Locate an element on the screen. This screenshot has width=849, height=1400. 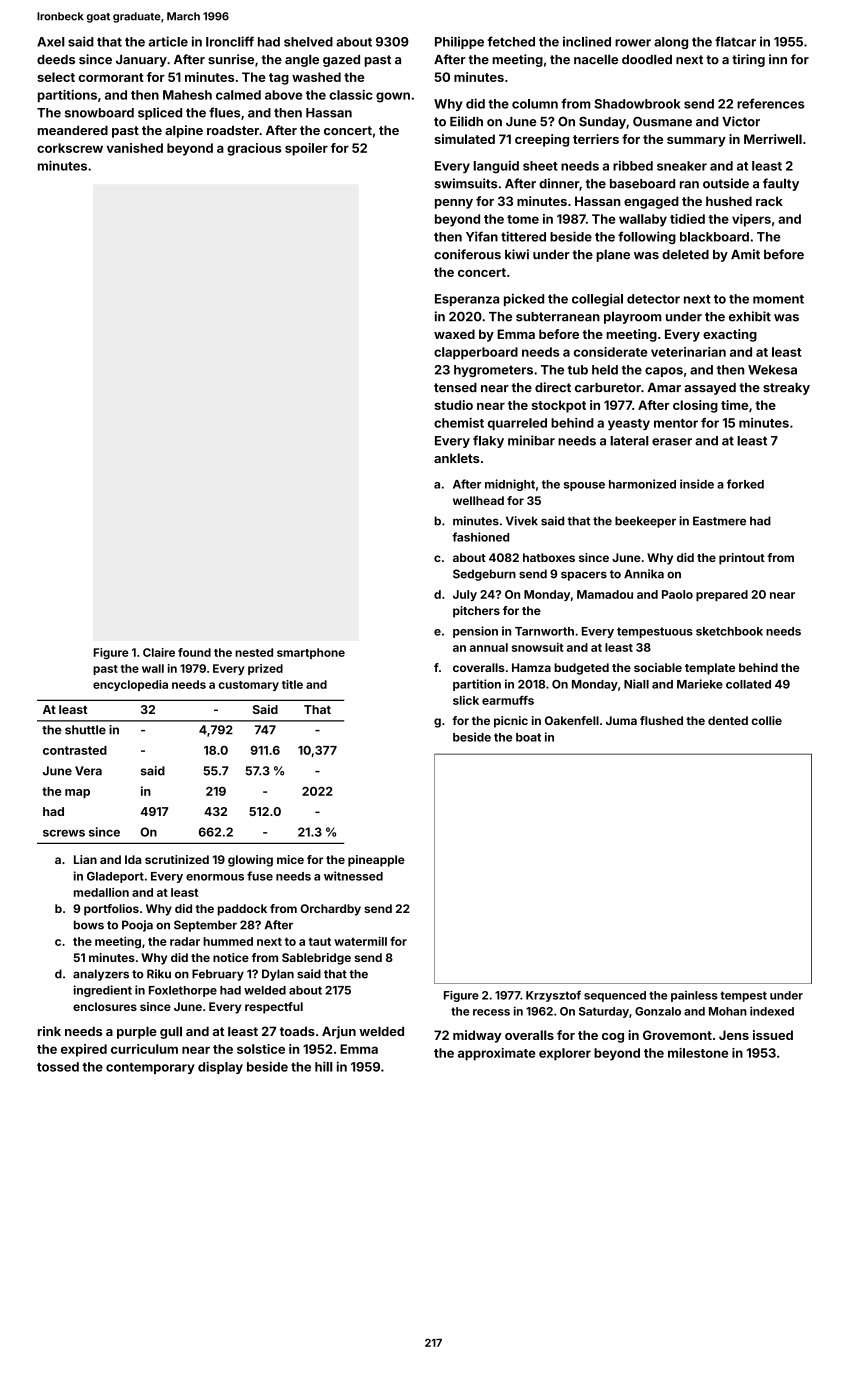
vanished is located at coordinates (135, 148).
